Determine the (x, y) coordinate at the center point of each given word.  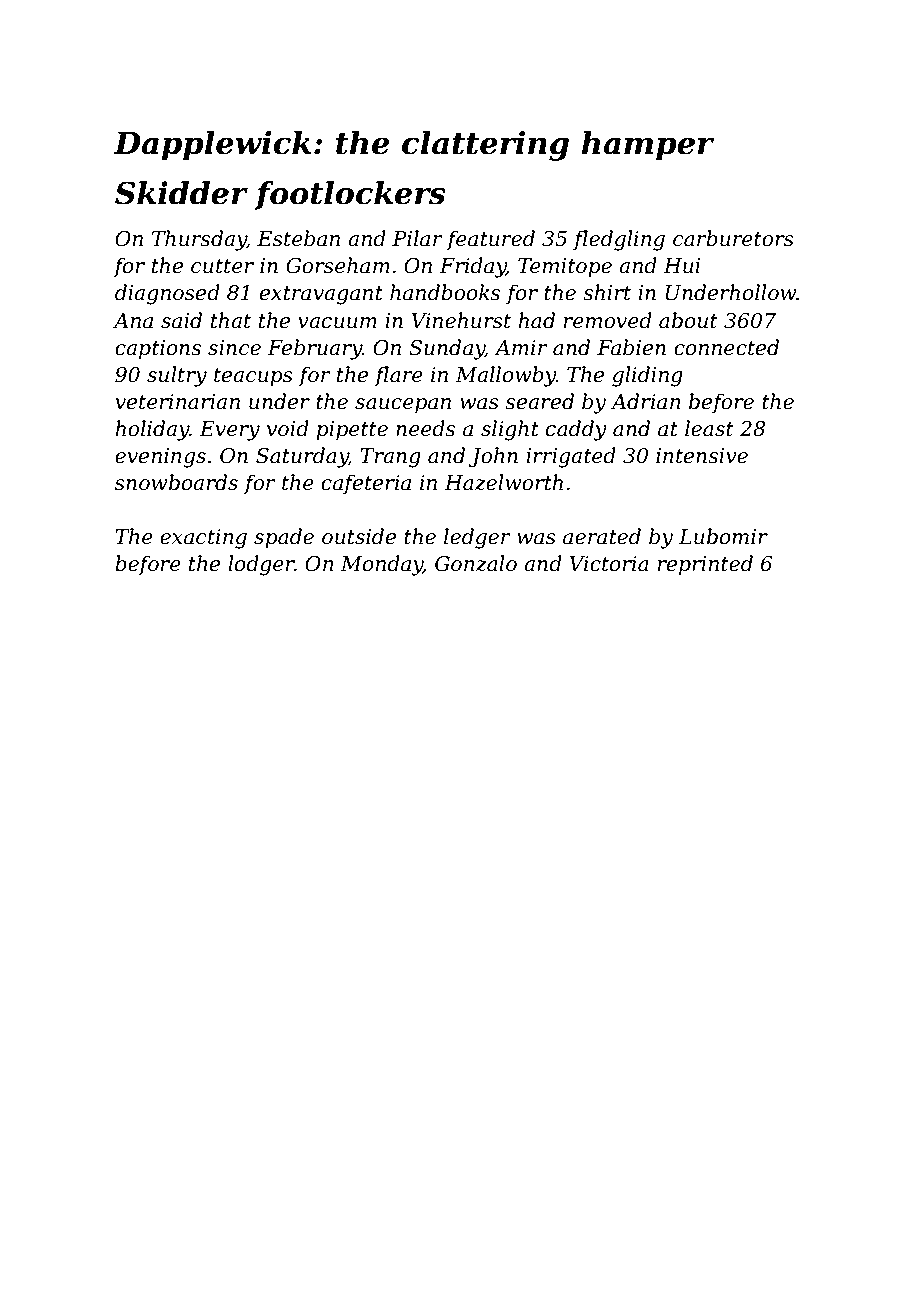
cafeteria (366, 484)
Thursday (199, 240)
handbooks (445, 292)
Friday (472, 267)
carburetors (733, 238)
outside (359, 536)
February (314, 349)
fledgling (619, 240)
